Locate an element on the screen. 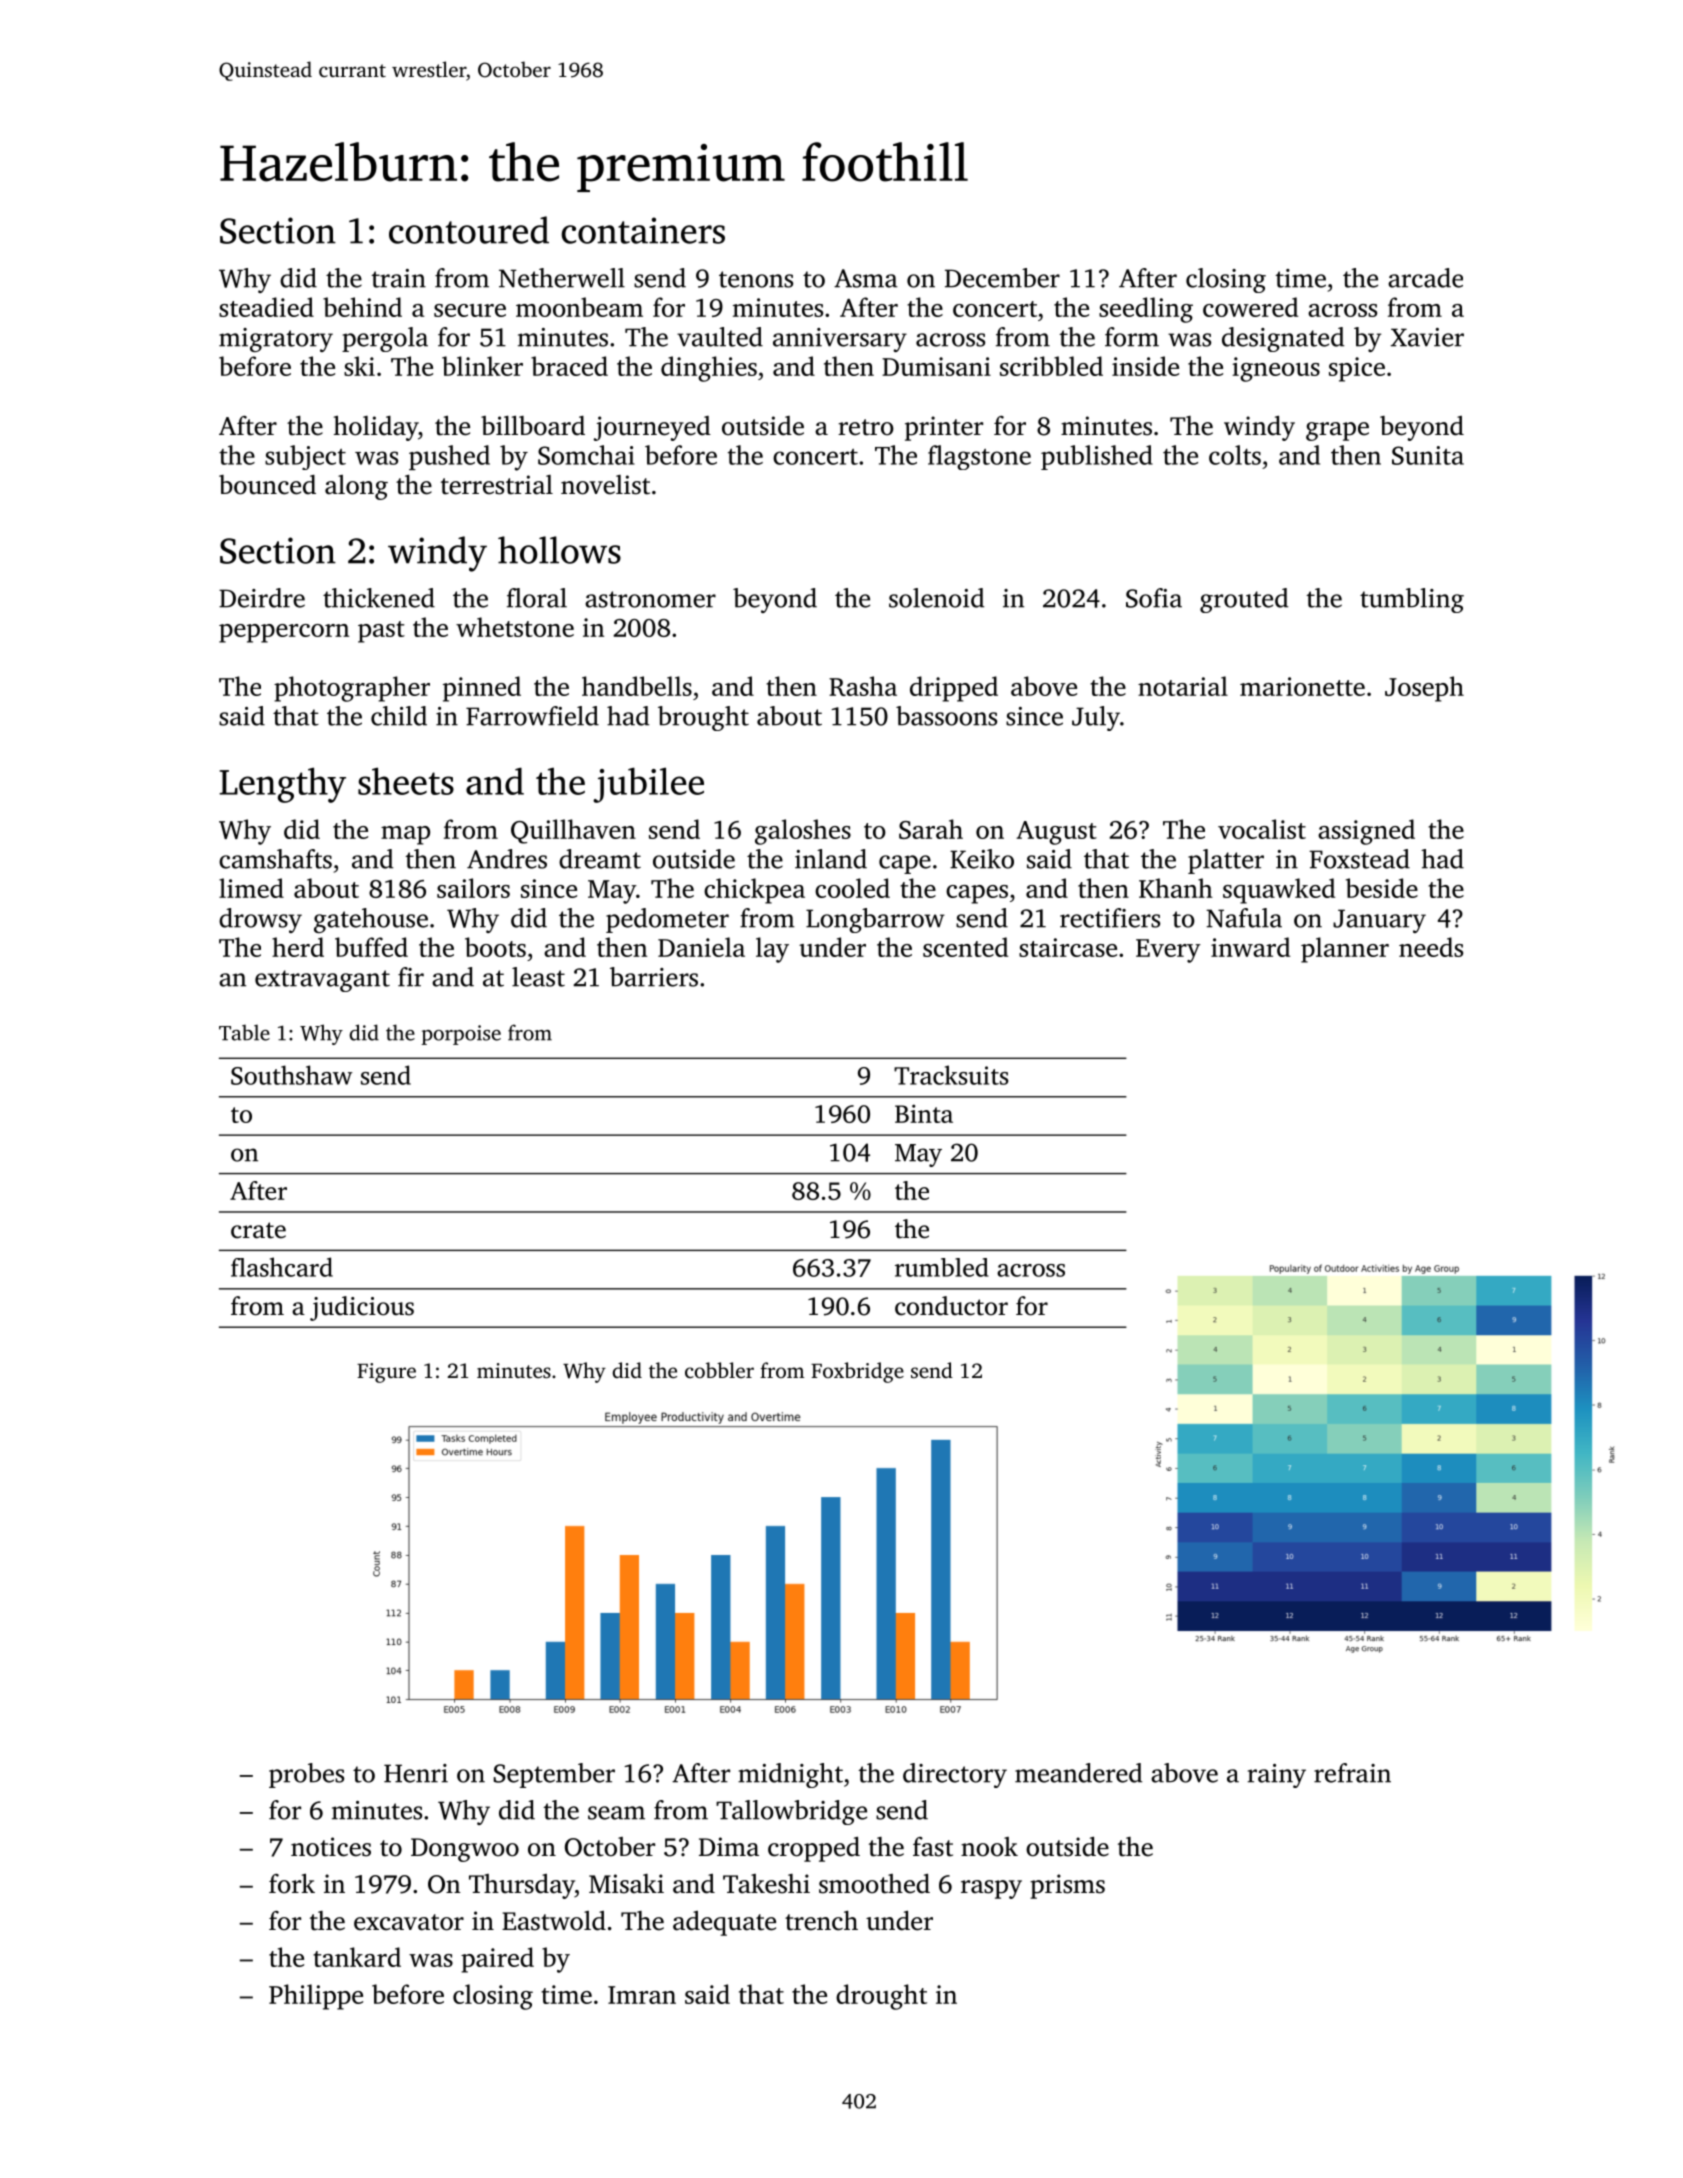  hollows is located at coordinates (559, 550).
